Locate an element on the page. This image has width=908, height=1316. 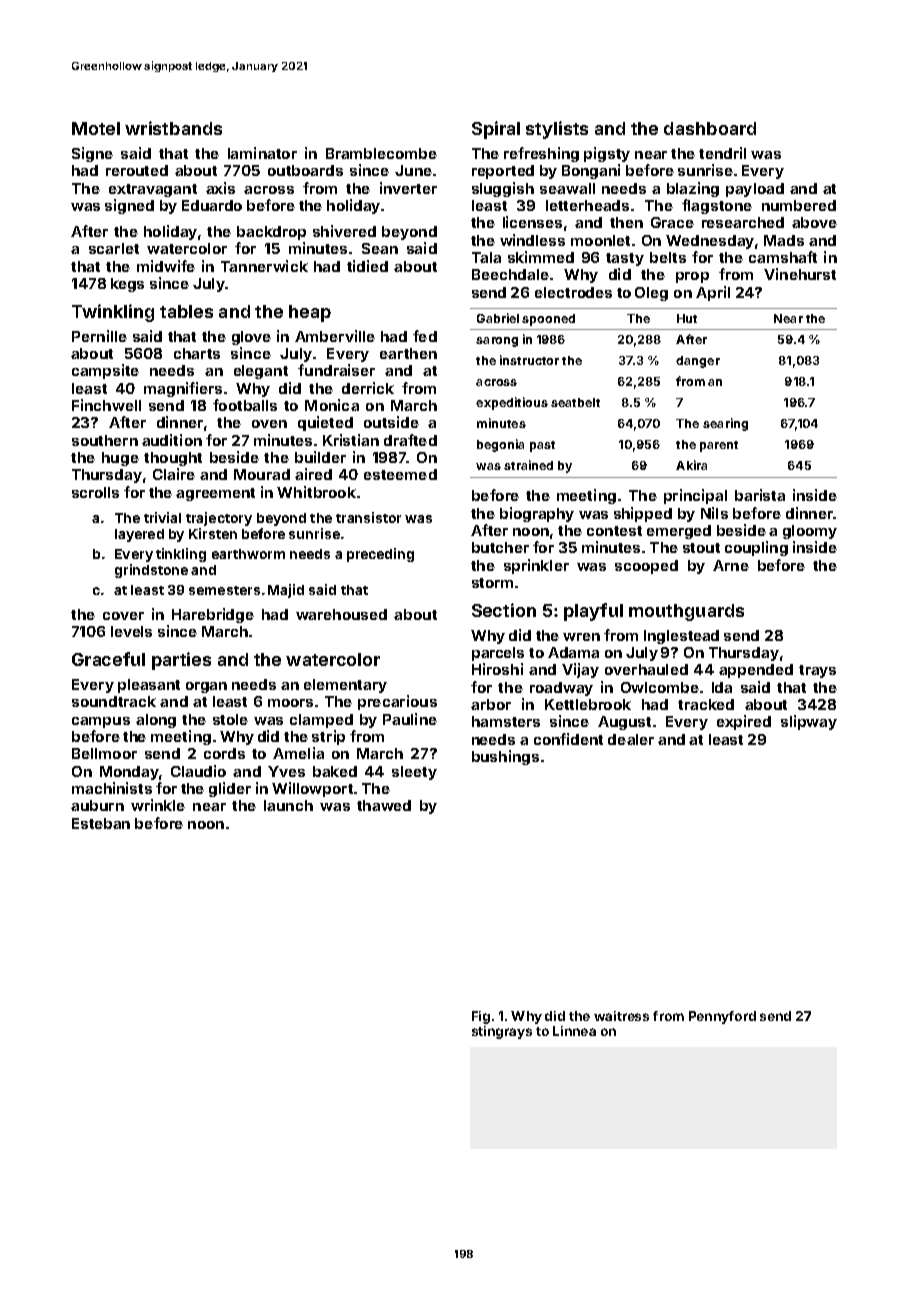
wristbands is located at coordinates (173, 128).
